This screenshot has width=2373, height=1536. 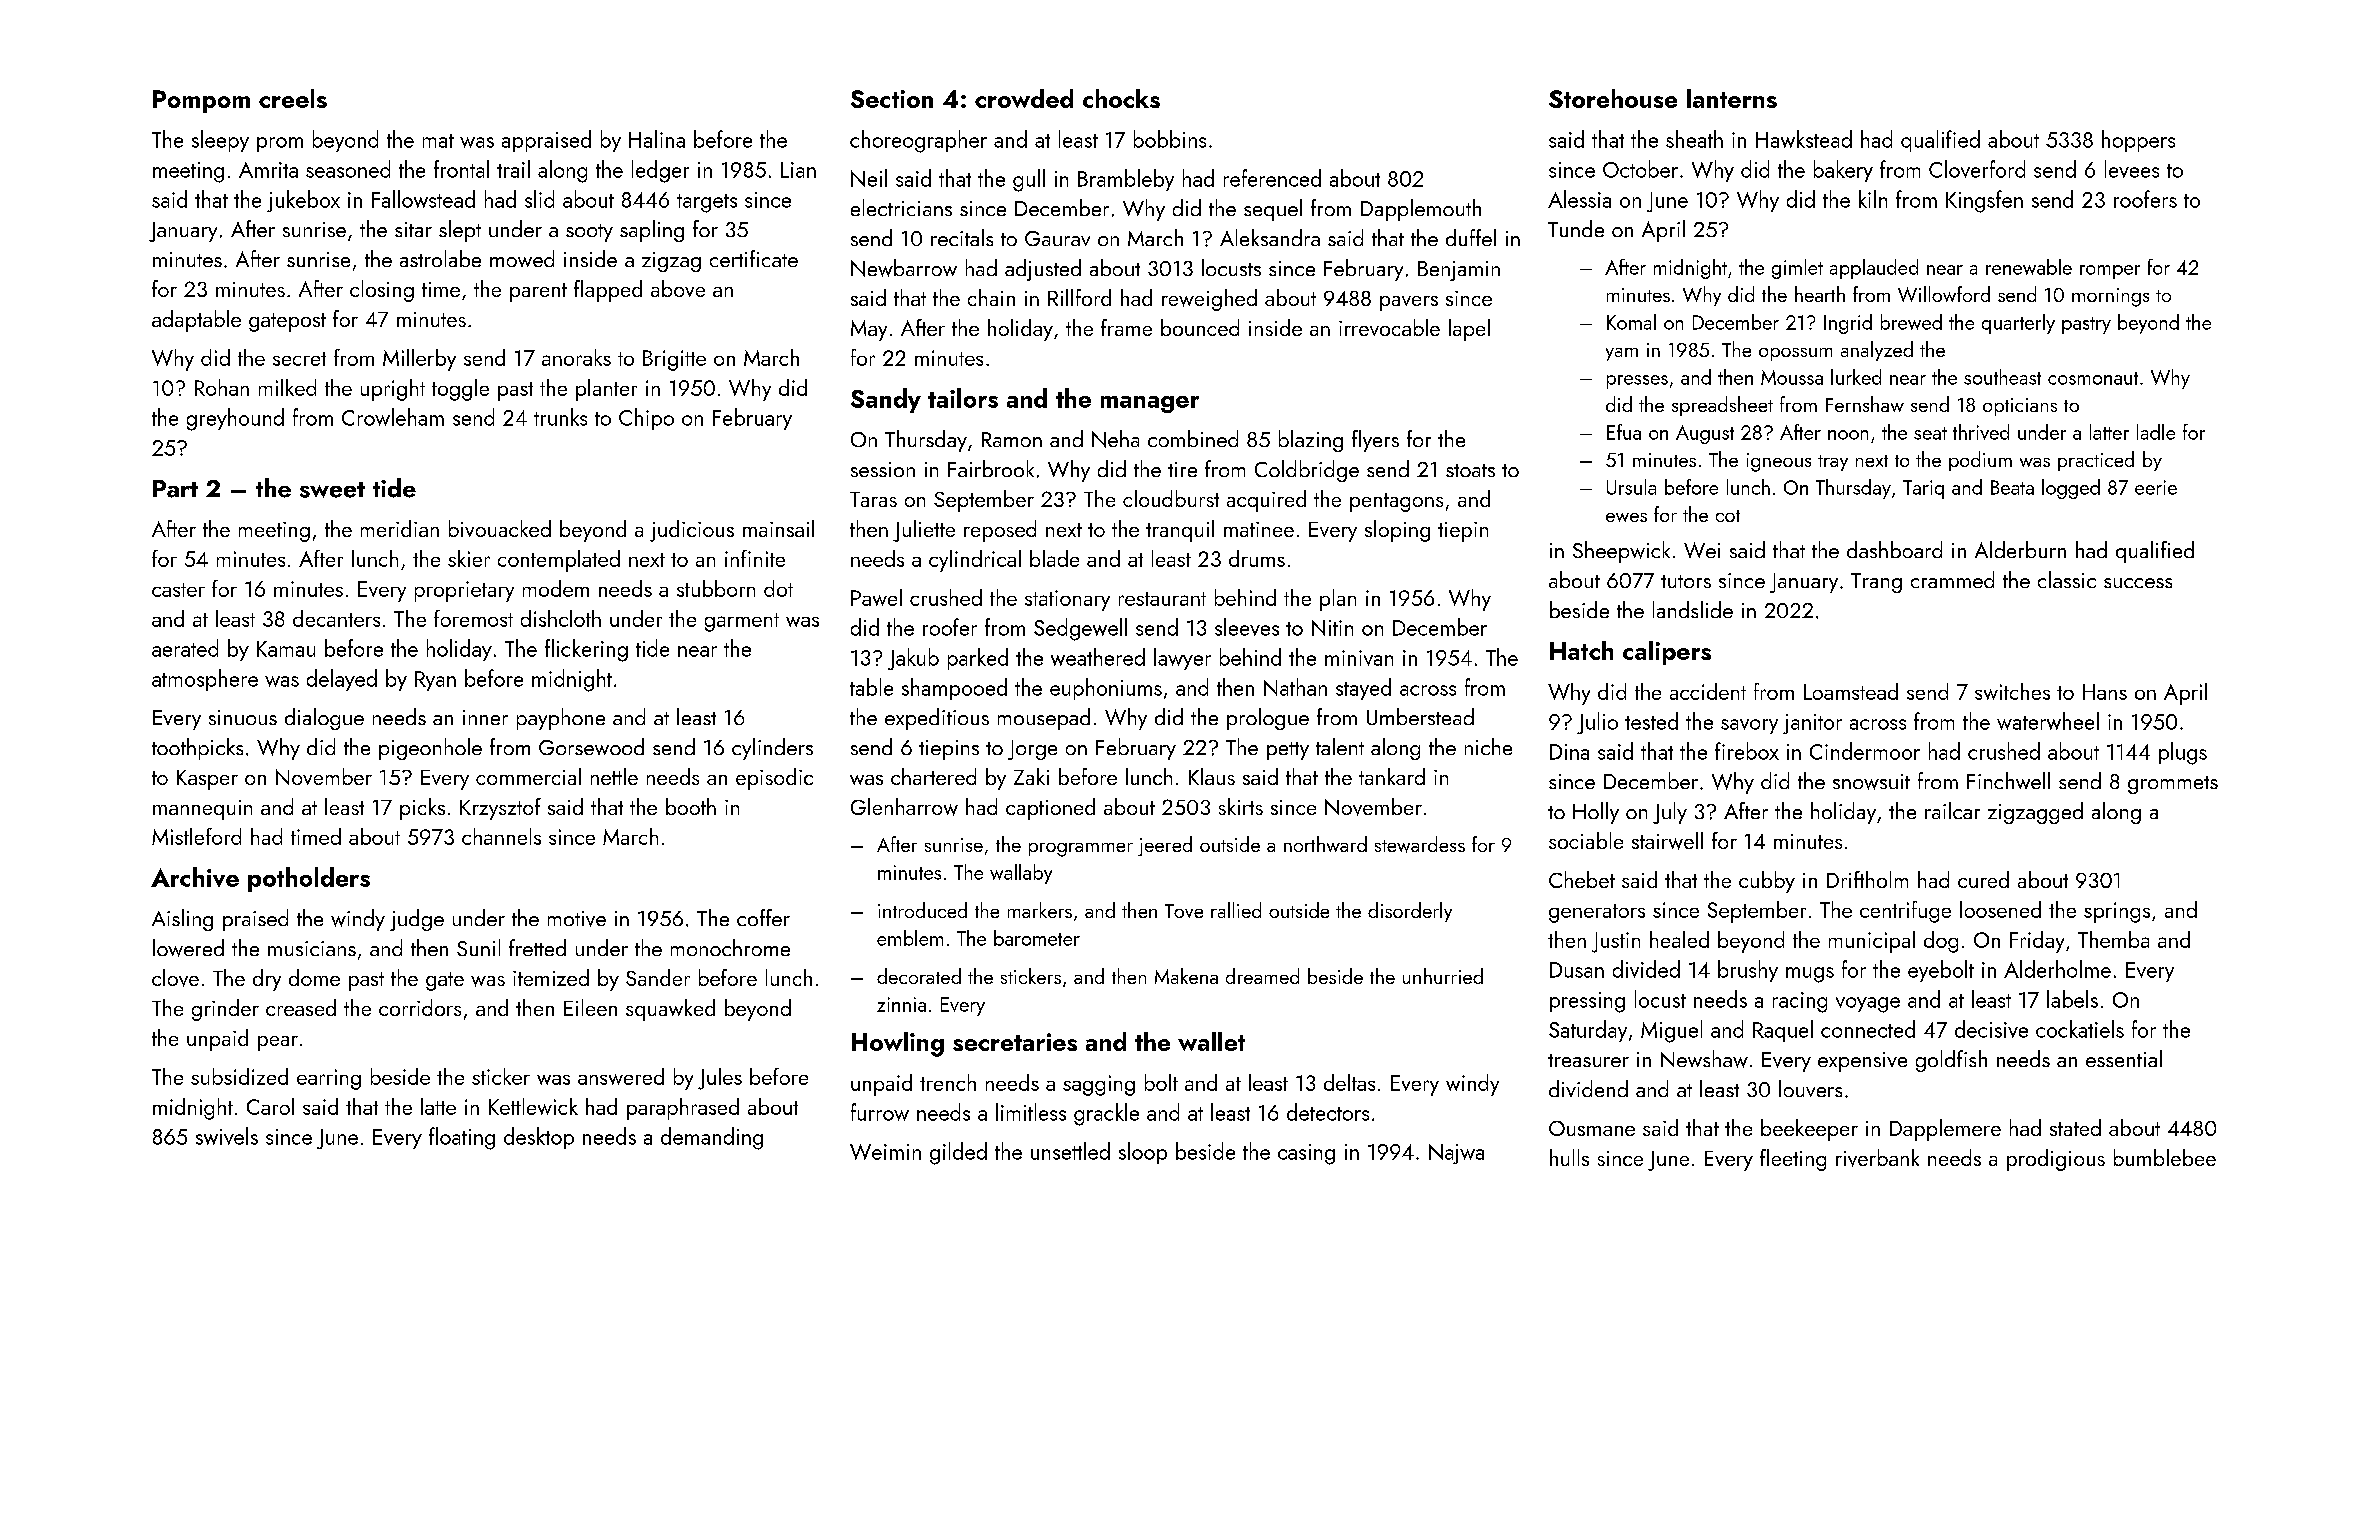 What do you see at coordinates (2113, 939) in the screenshot?
I see `Themba` at bounding box center [2113, 939].
